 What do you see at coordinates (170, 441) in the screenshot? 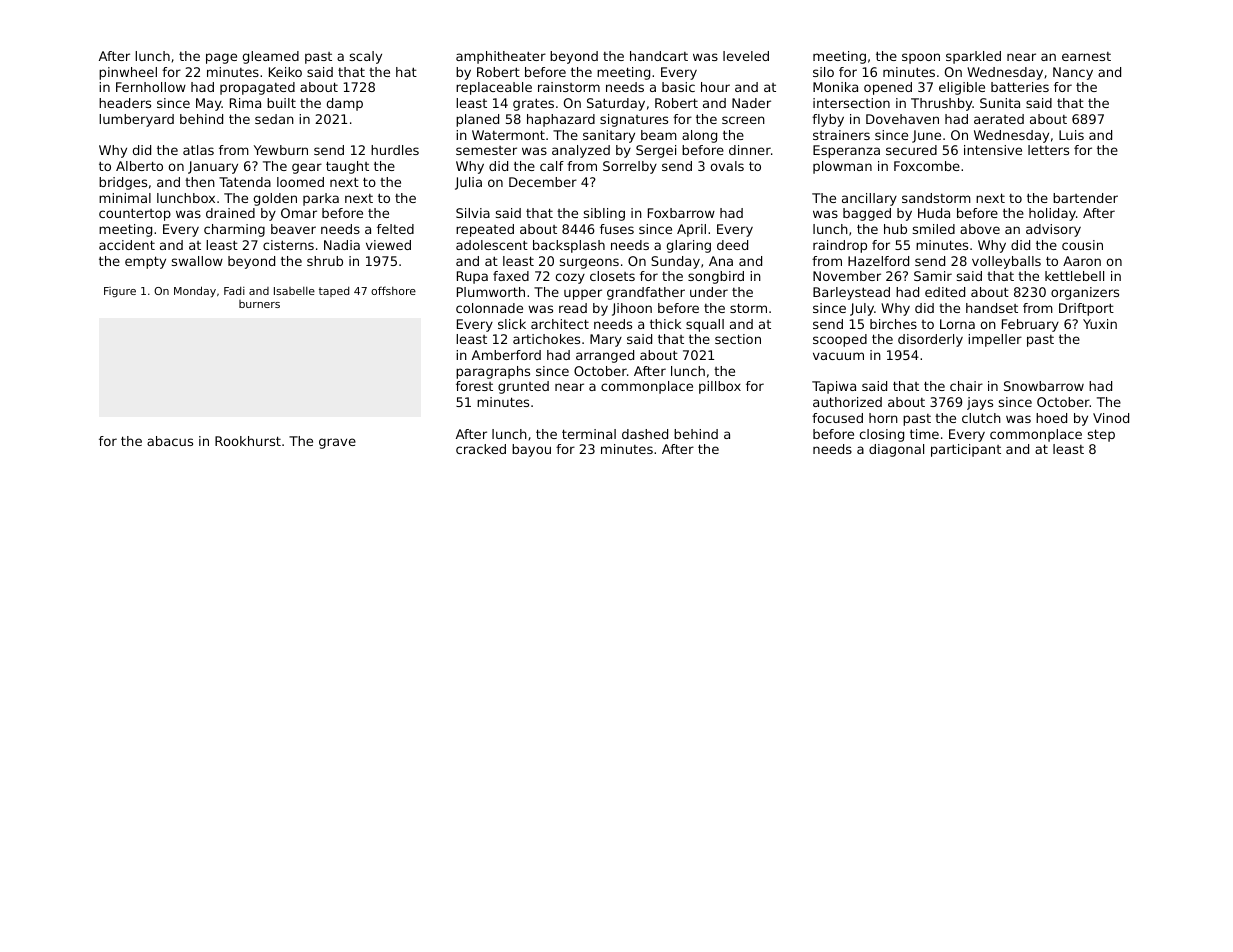
I see `abacus` at bounding box center [170, 441].
